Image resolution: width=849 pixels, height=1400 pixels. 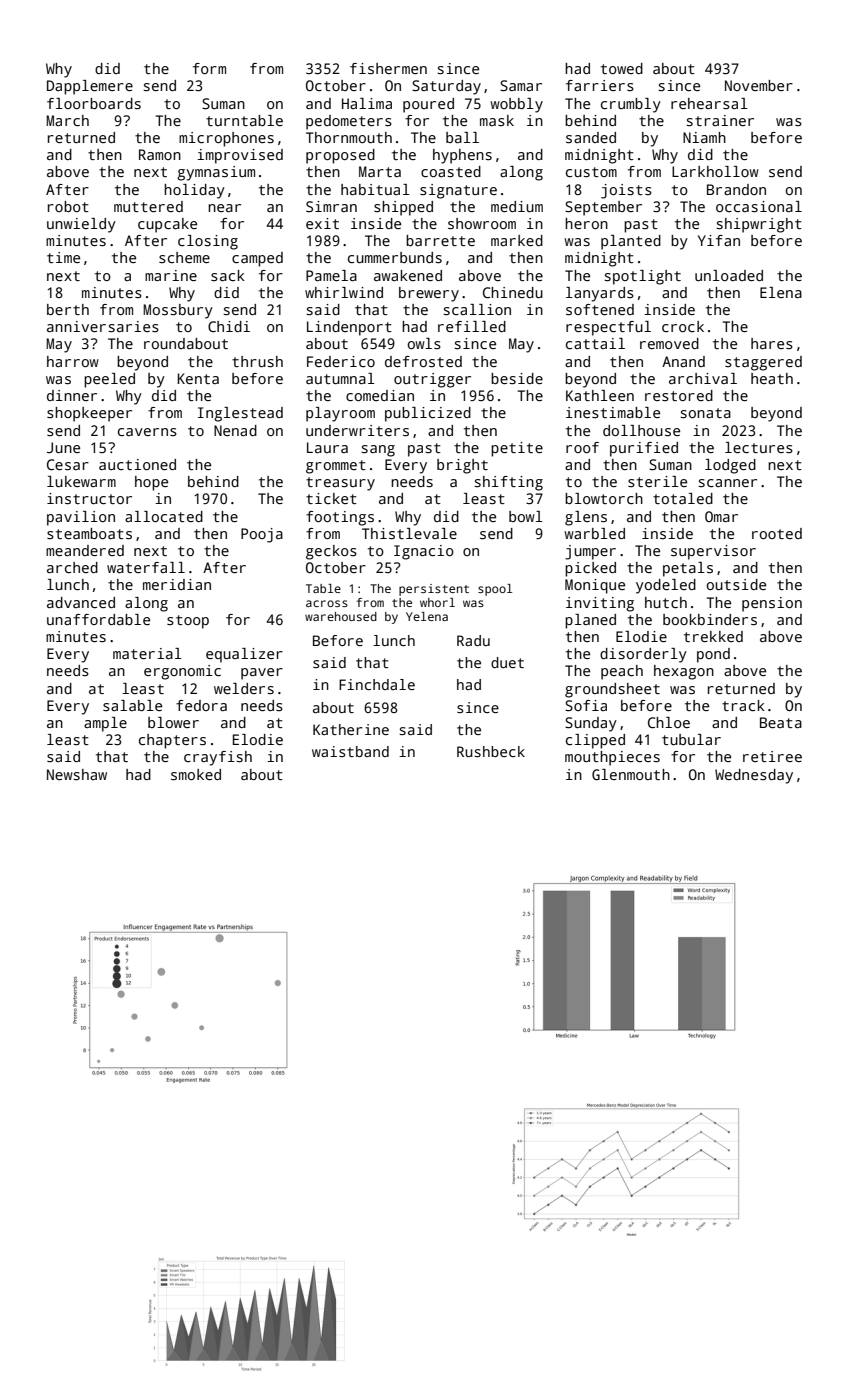 I want to click on form, so click(x=209, y=68).
